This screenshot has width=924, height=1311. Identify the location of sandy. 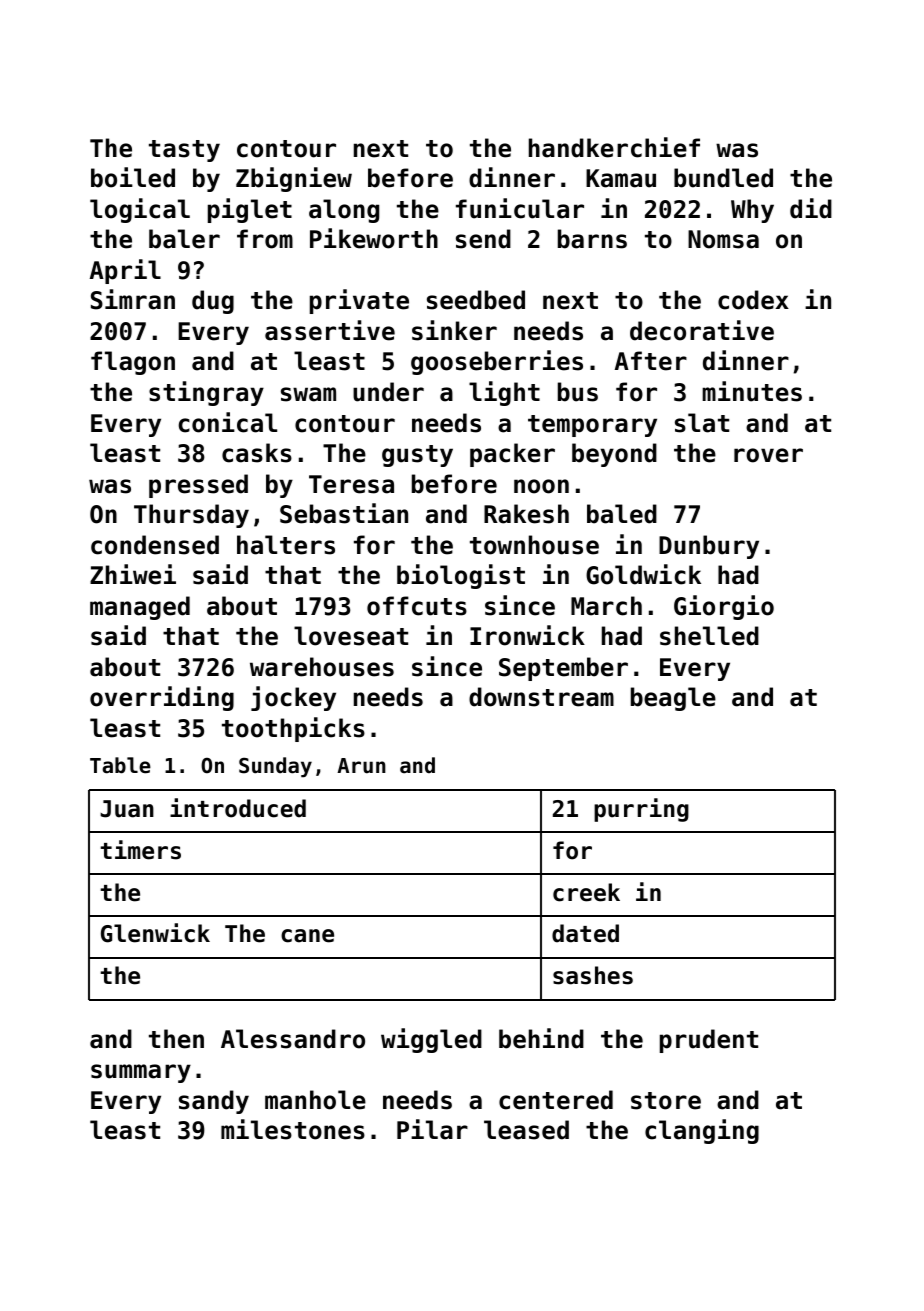
(214, 1102).
